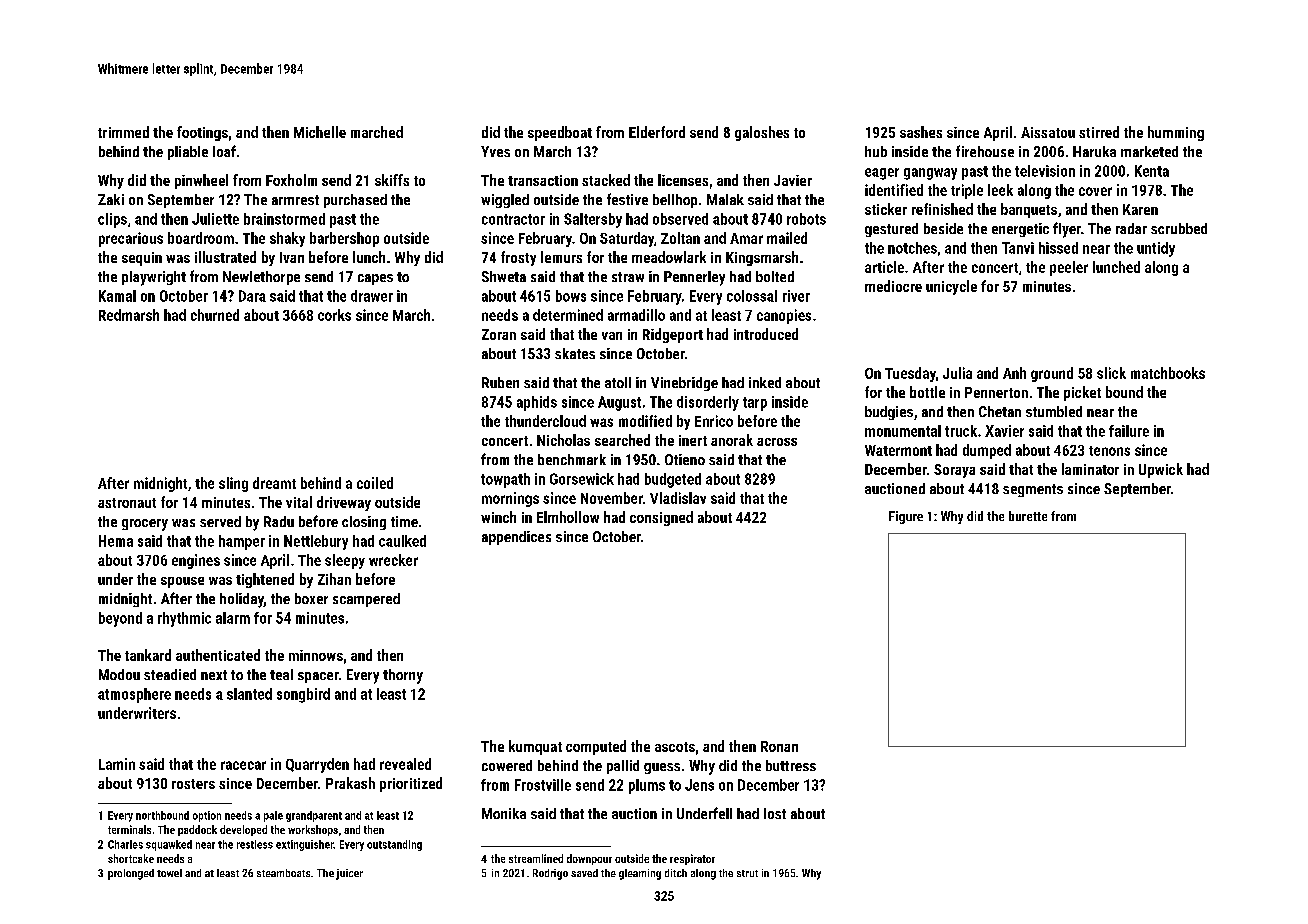 This page has height=924, width=1308. Describe the element at coordinates (747, 873) in the page. I see `strut` at that location.
